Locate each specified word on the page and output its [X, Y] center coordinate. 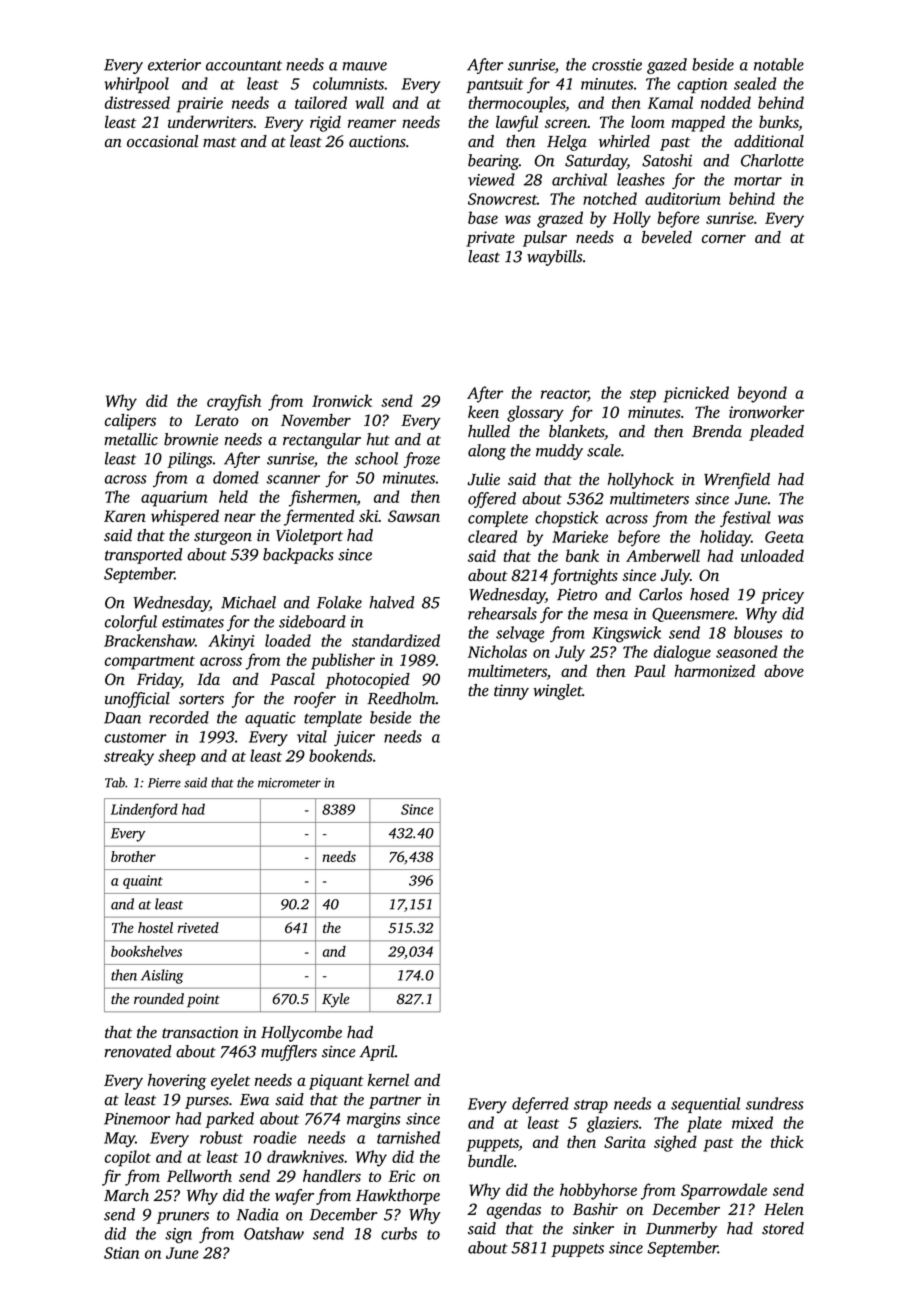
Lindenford [144, 810]
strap [591, 1106]
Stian [121, 1253]
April [377, 1053]
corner [724, 238]
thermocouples [516, 104]
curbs [399, 1233]
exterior [174, 65]
